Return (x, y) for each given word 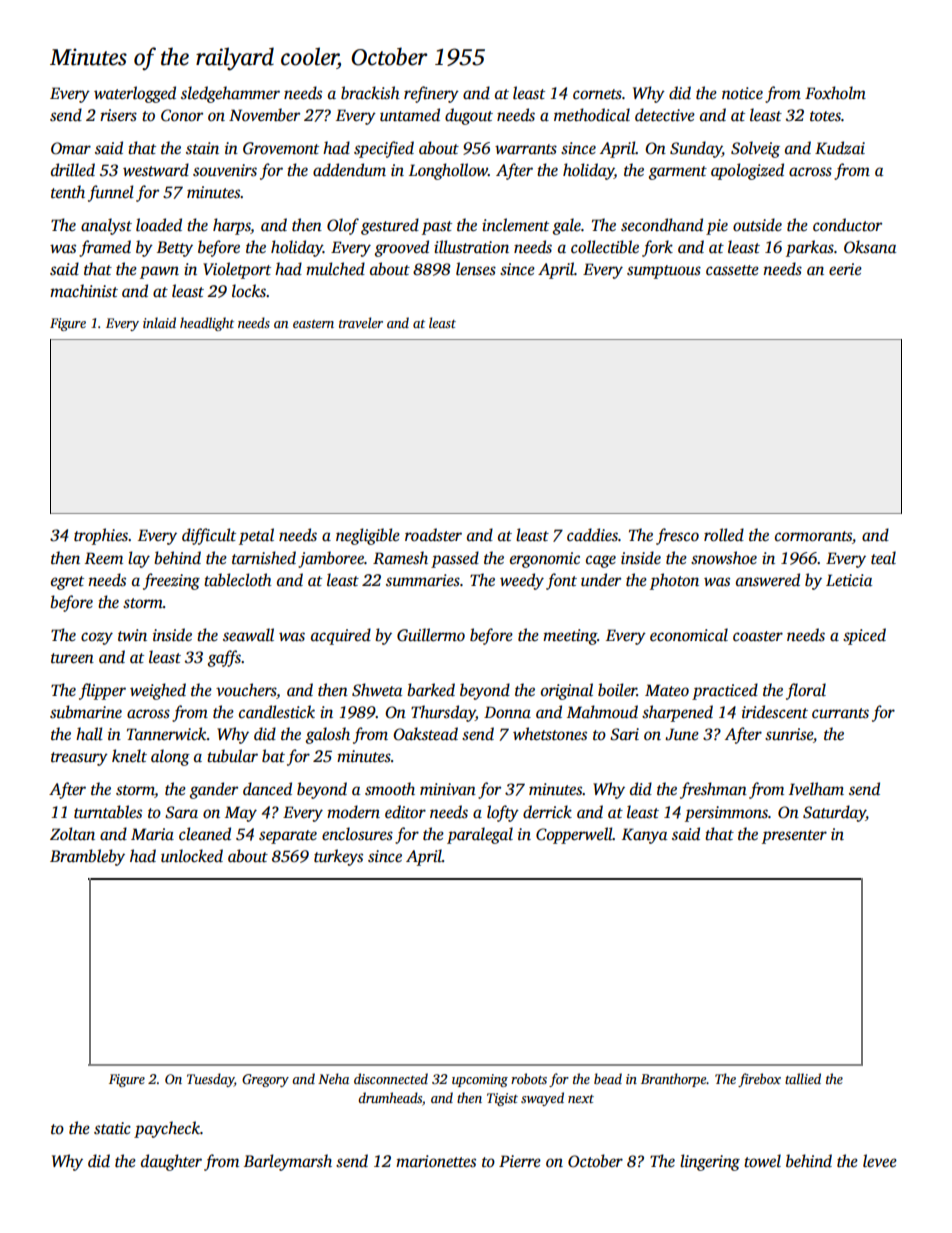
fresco (677, 536)
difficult (209, 536)
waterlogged (135, 94)
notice (742, 93)
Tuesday (210, 1080)
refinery (431, 94)
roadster (433, 535)
